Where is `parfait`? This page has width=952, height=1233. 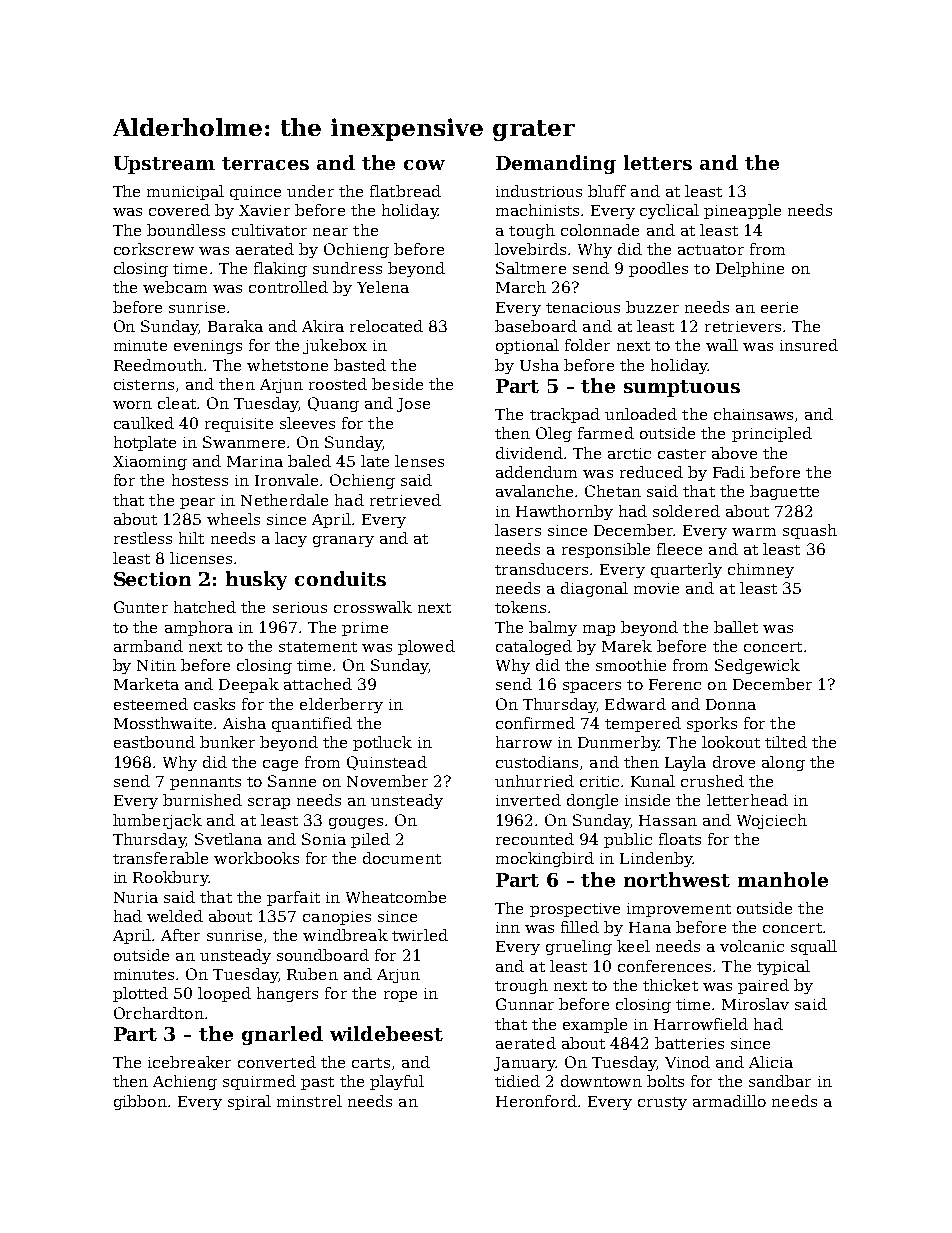 parfait is located at coordinates (293, 898).
